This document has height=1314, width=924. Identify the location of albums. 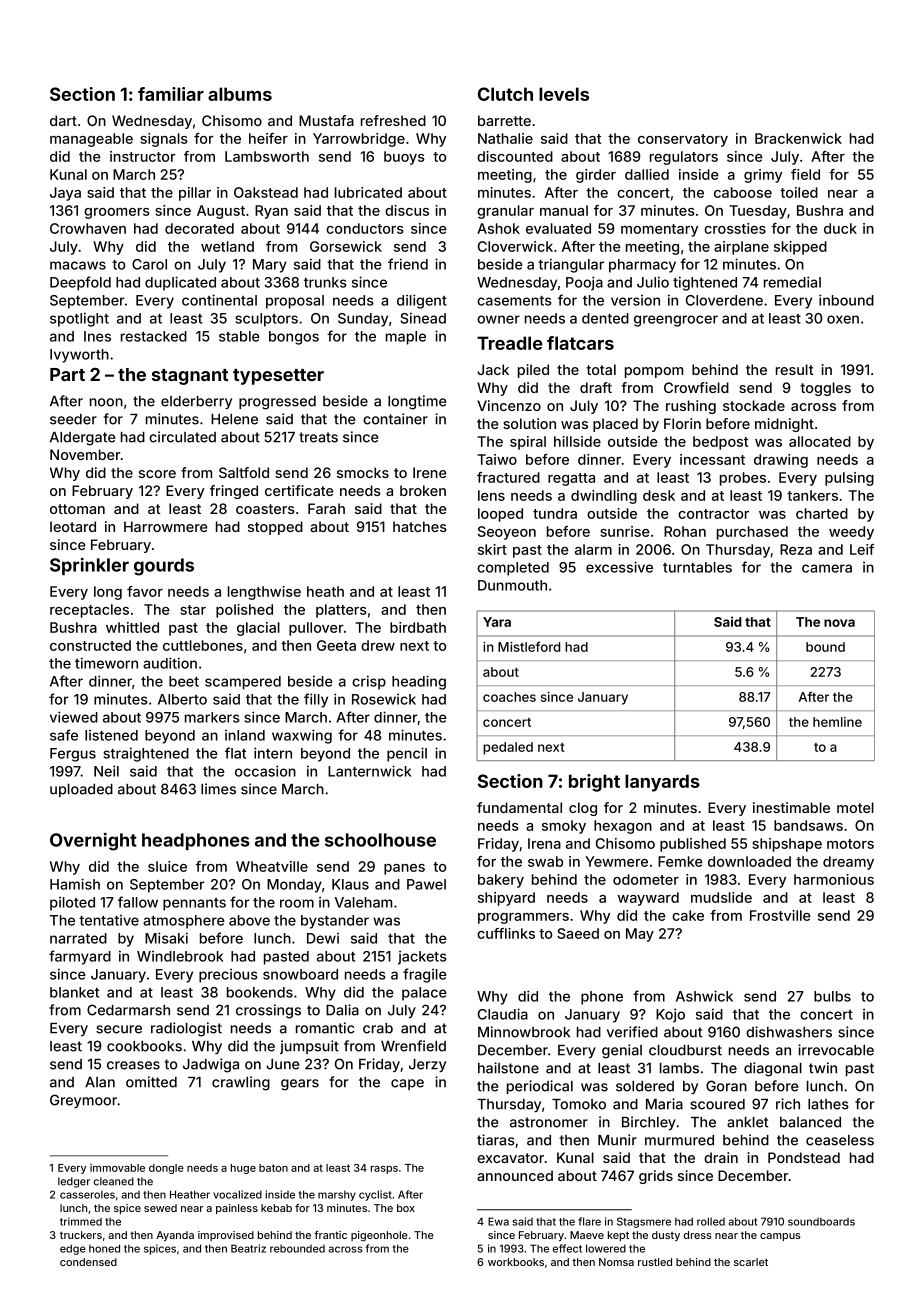
(240, 94).
